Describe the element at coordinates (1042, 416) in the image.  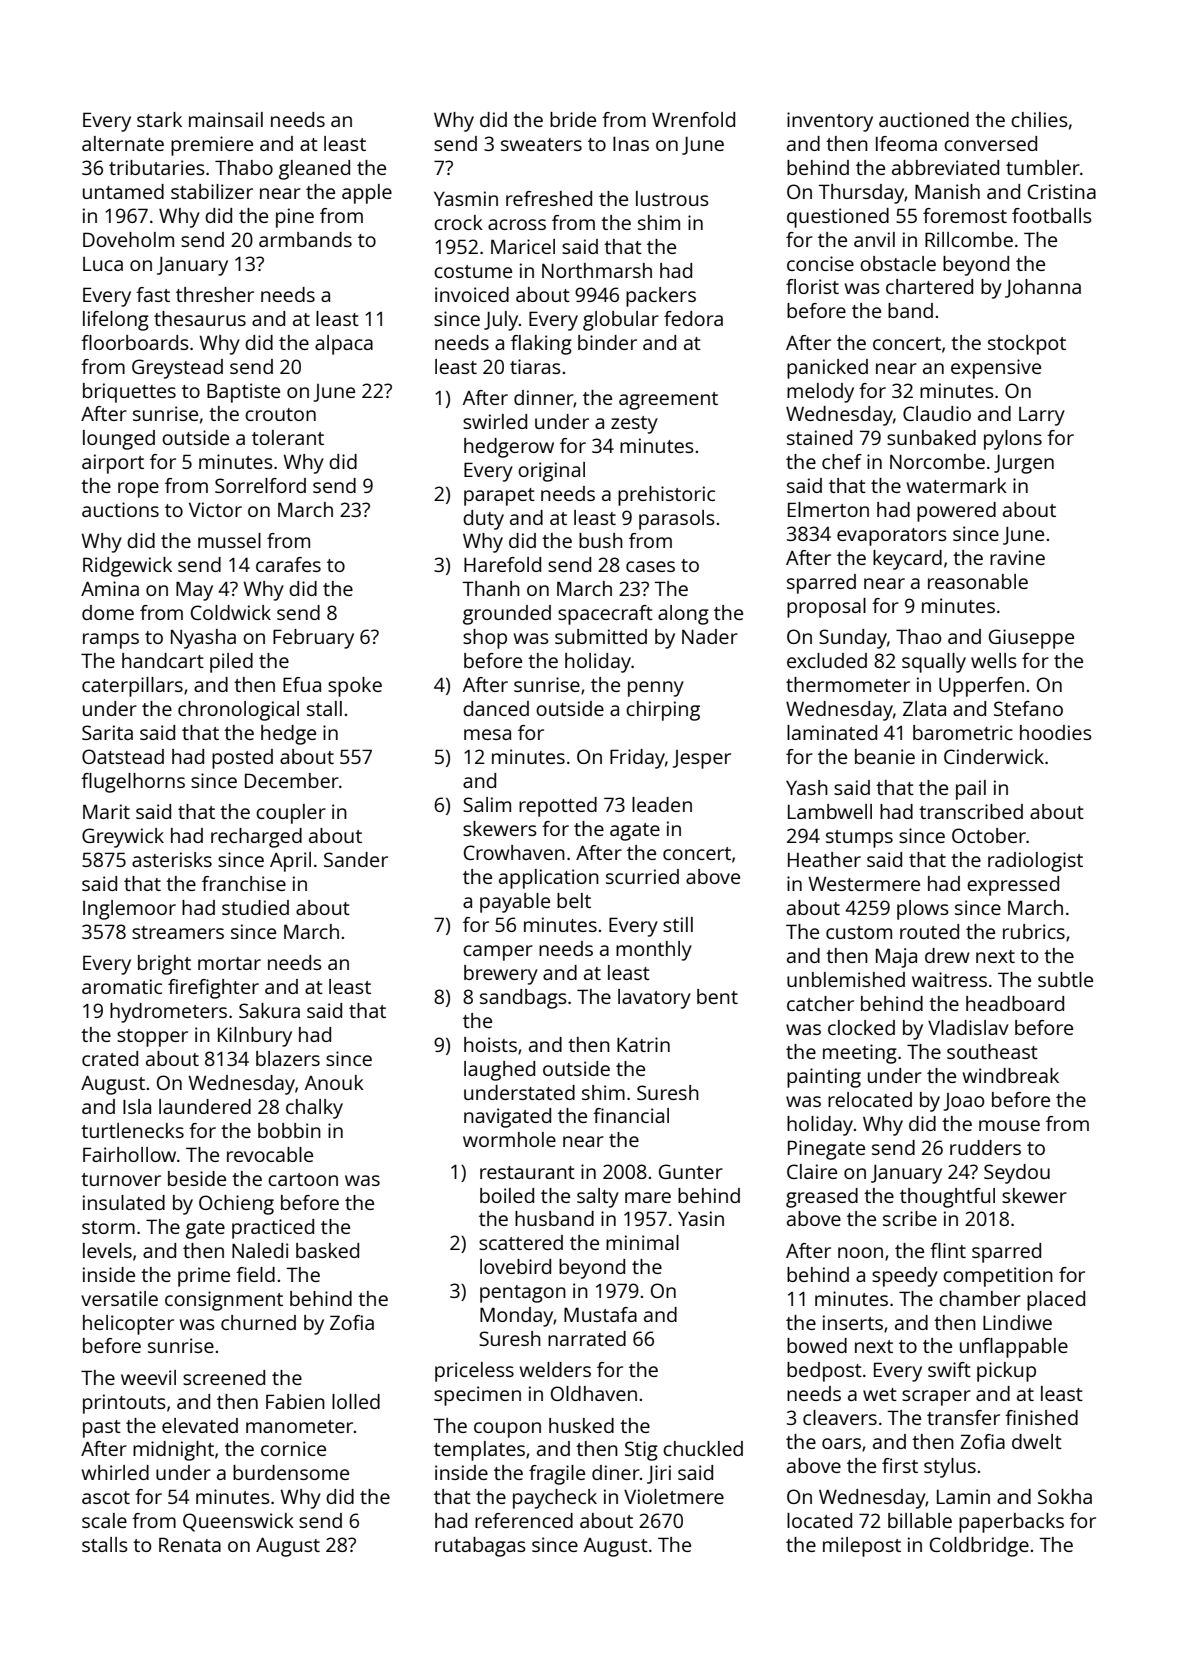
I see `Larry` at that location.
